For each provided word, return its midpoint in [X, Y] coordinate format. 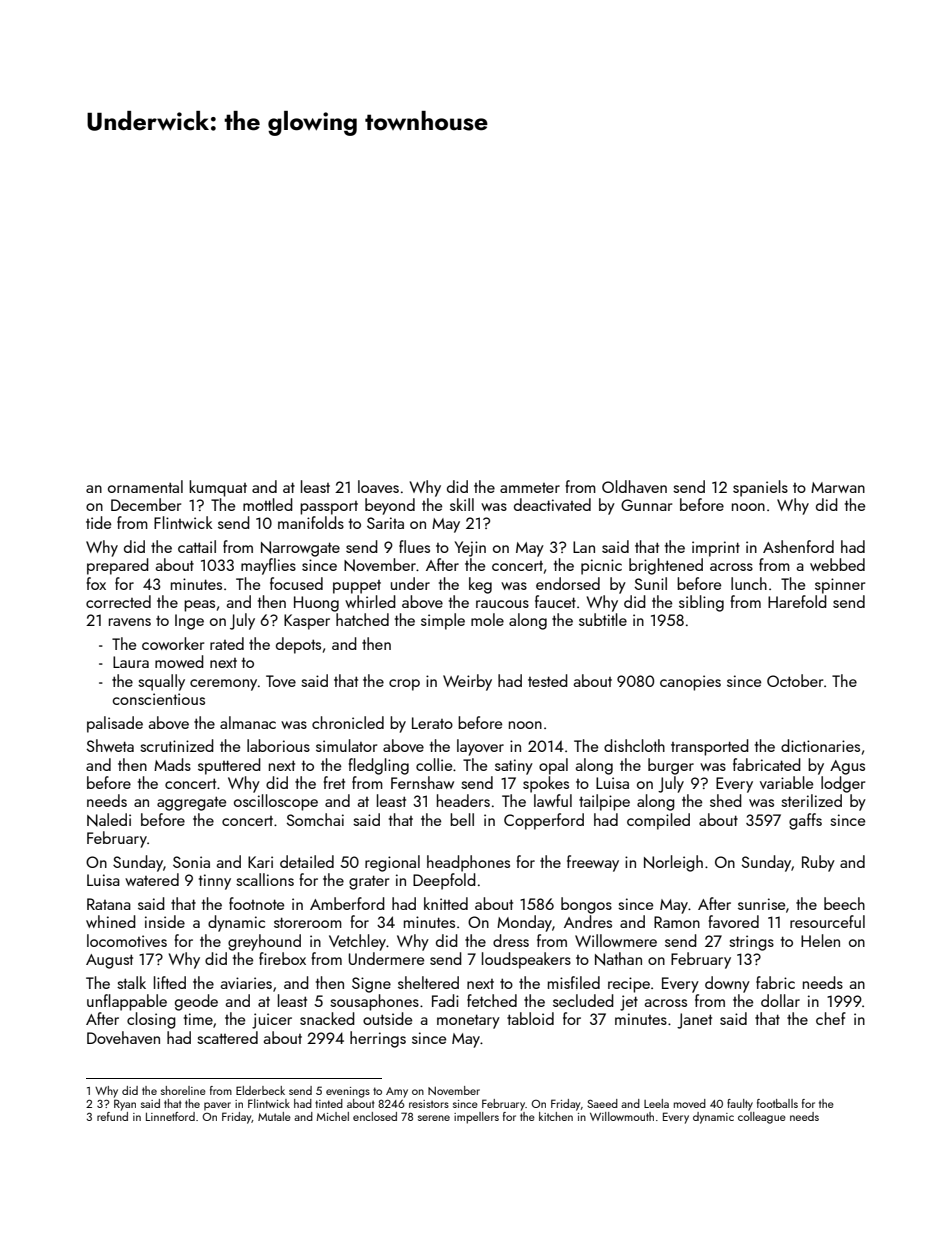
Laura [131, 662]
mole [487, 619]
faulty [740, 1105]
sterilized [811, 800]
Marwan [838, 487]
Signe [371, 985]
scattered [227, 1037]
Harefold [797, 601]
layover [480, 747]
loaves [378, 486]
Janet [694, 1021]
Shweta [110, 745]
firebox [282, 958]
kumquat [218, 488]
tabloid [530, 1018]
